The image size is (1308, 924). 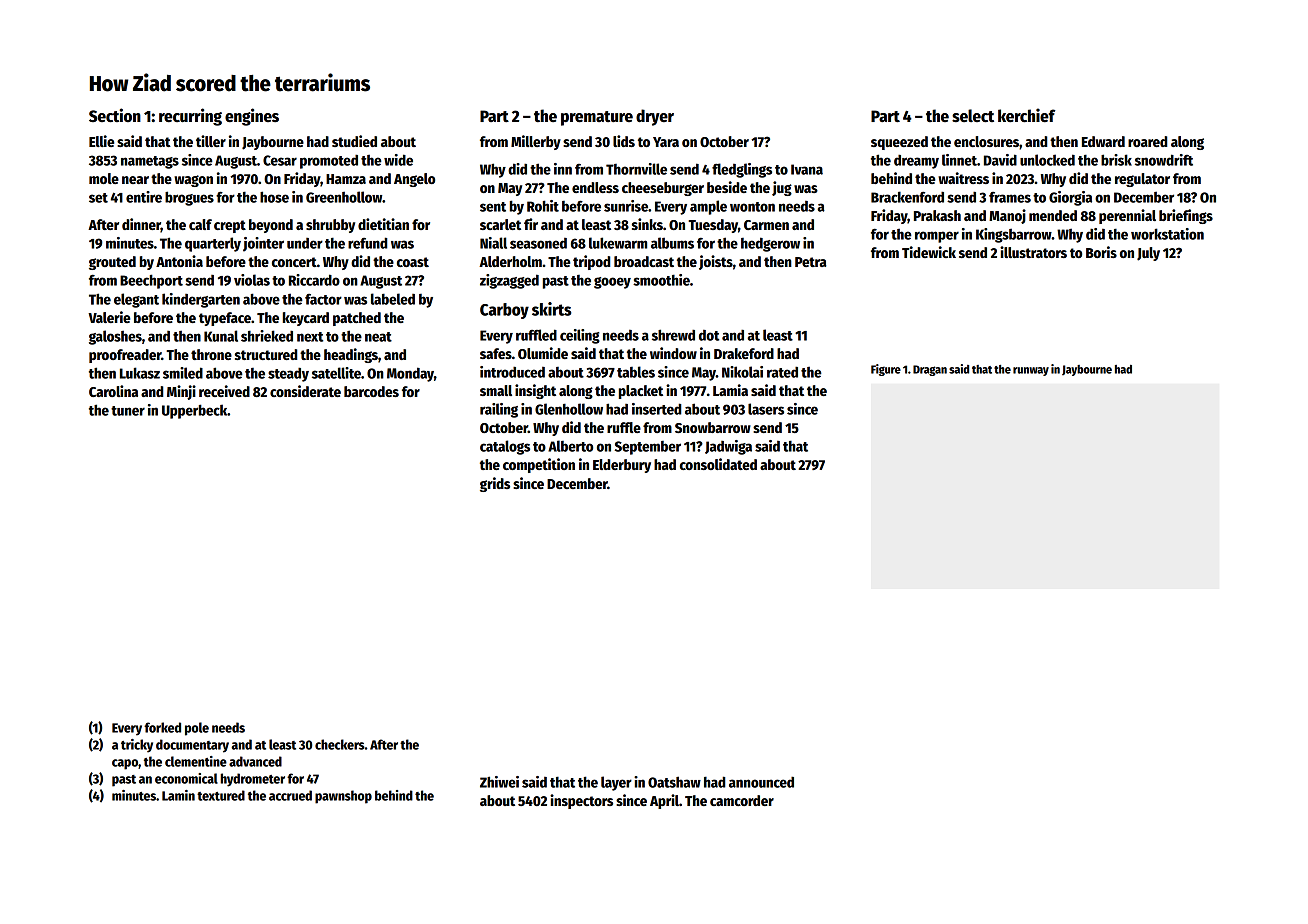 What do you see at coordinates (728, 447) in the screenshot?
I see `Jadwiga` at bounding box center [728, 447].
